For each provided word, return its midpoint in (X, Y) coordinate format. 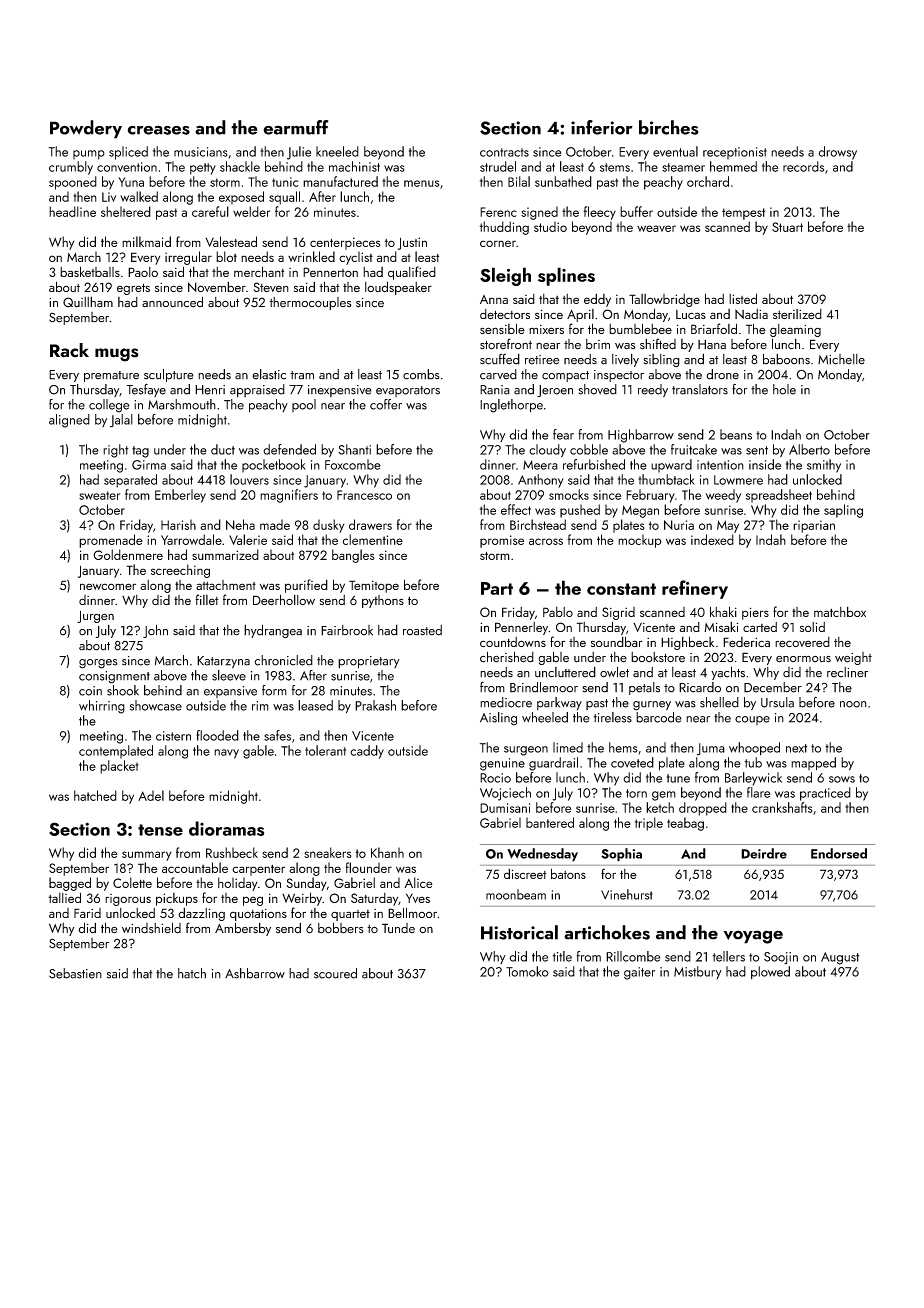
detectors (505, 314)
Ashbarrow (255, 973)
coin (90, 691)
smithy (824, 466)
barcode (659, 717)
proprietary (369, 662)
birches (669, 127)
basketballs (90, 271)
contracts (504, 152)
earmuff (295, 127)
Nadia (751, 314)
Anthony (541, 481)
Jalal (121, 421)
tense (160, 830)
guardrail (553, 764)
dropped (703, 809)
